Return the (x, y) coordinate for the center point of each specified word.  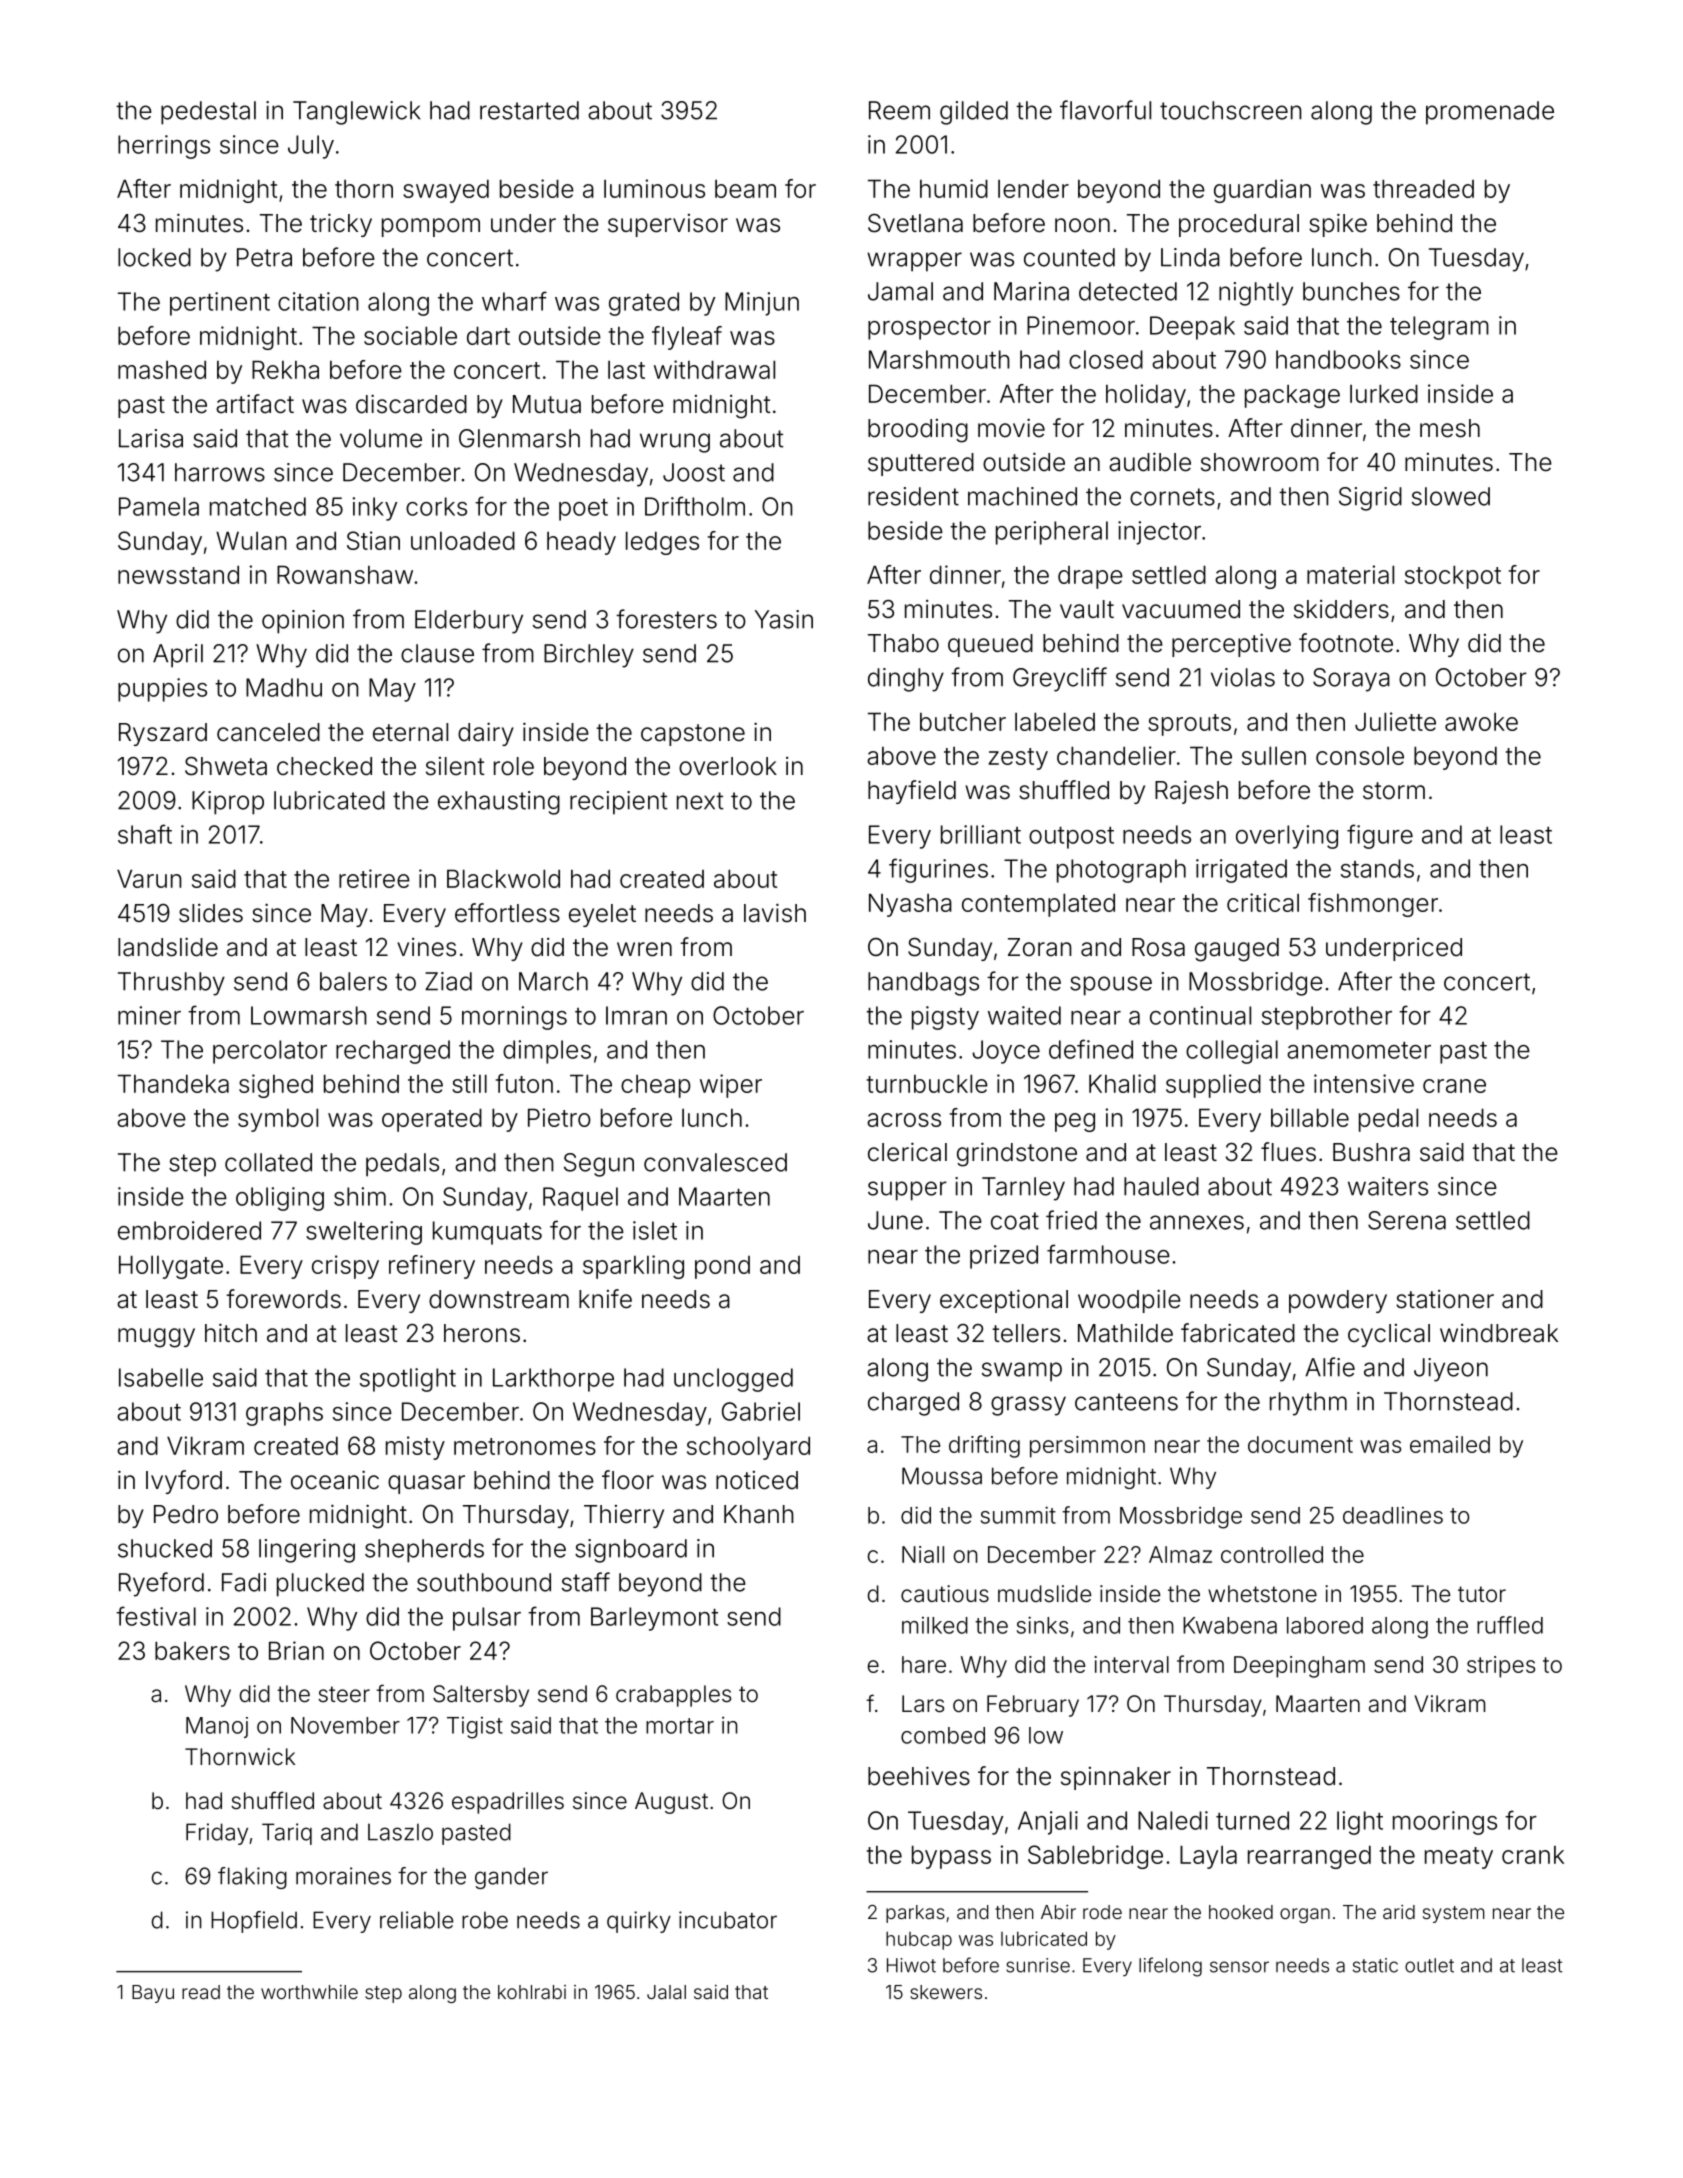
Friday (217, 1834)
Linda (1190, 257)
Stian (373, 540)
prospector (929, 329)
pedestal (208, 113)
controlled (1272, 1554)
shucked (165, 1548)
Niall (923, 1554)
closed (1106, 359)
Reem (899, 110)
